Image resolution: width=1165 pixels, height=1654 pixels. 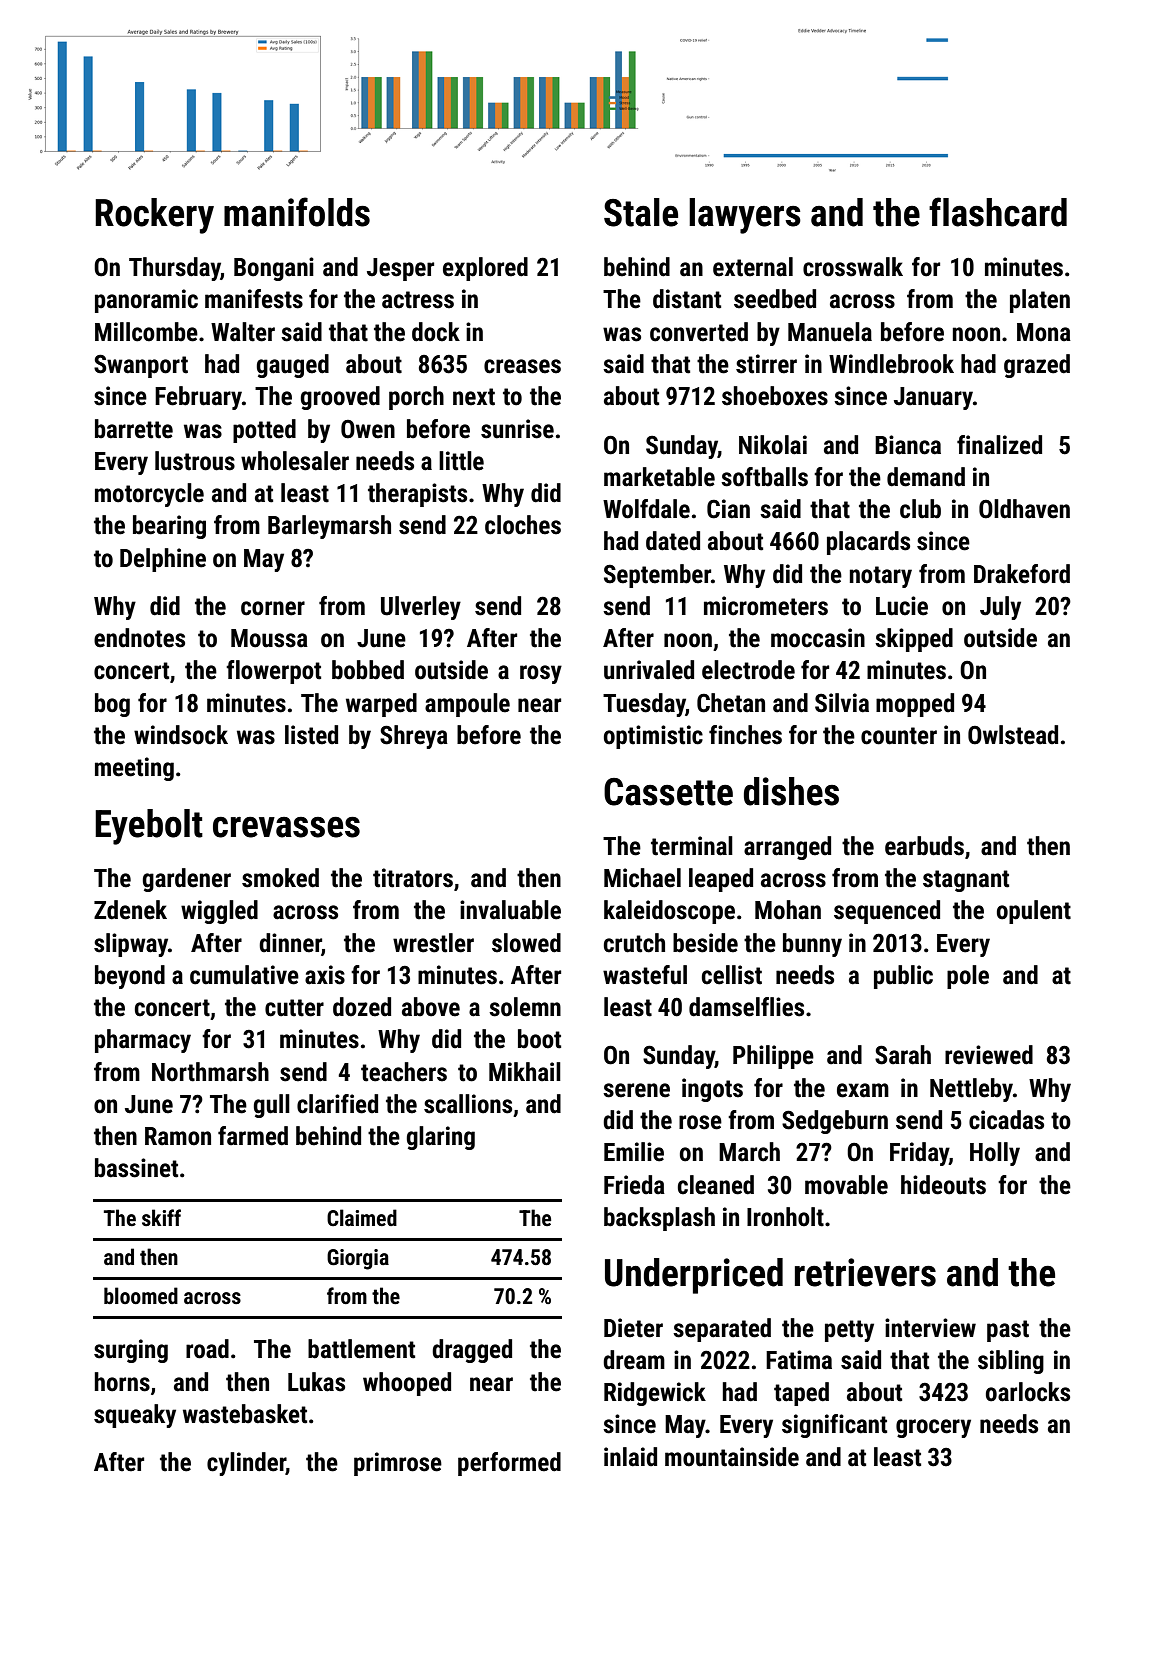 What do you see at coordinates (146, 301) in the image?
I see `panoramic` at bounding box center [146, 301].
